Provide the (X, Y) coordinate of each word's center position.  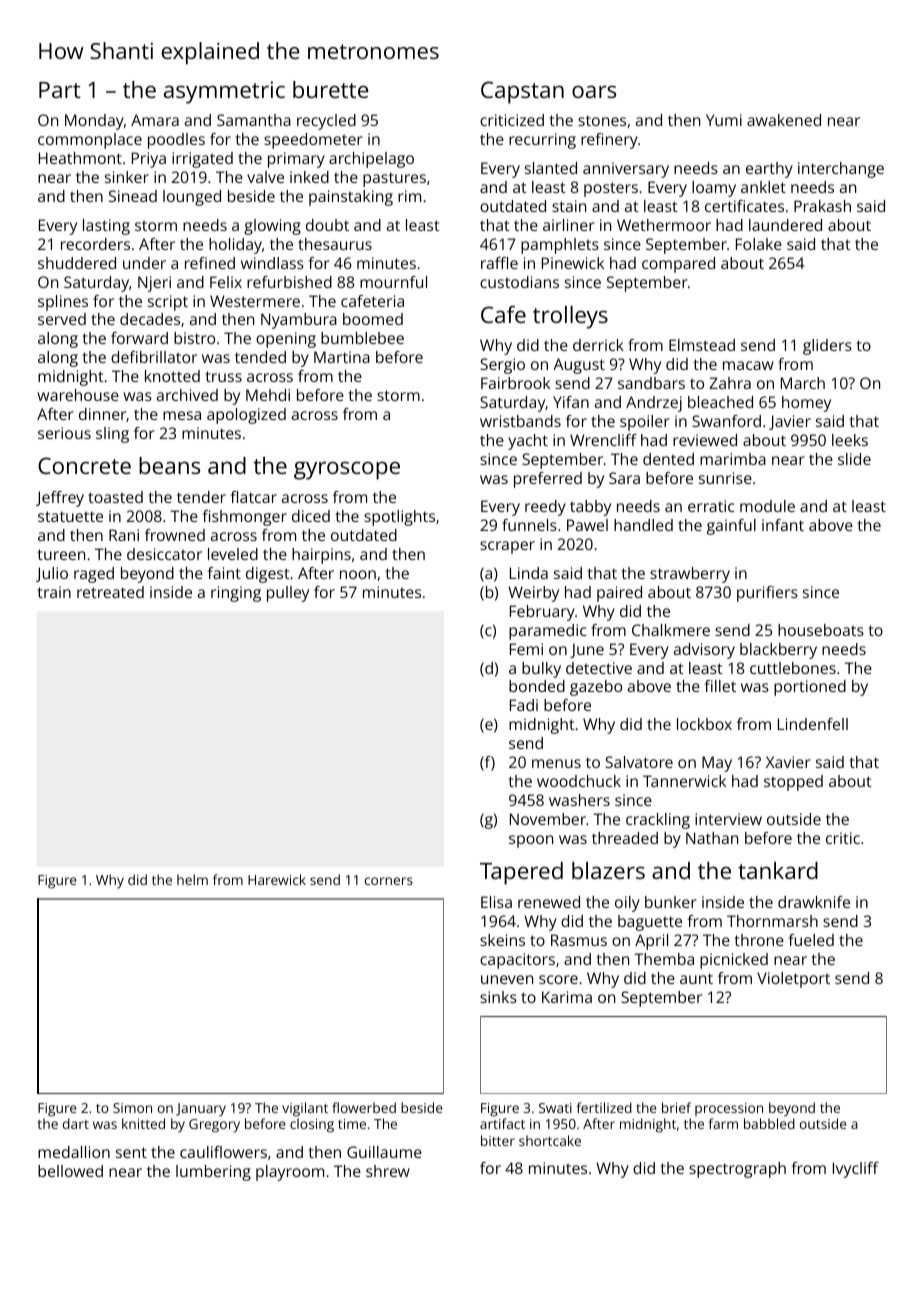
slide (854, 459)
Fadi (524, 705)
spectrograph (737, 1170)
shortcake (550, 1140)
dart (76, 1123)
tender (201, 497)
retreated (110, 592)
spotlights (399, 518)
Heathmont (80, 158)
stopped (793, 783)
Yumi (724, 120)
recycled (326, 122)
